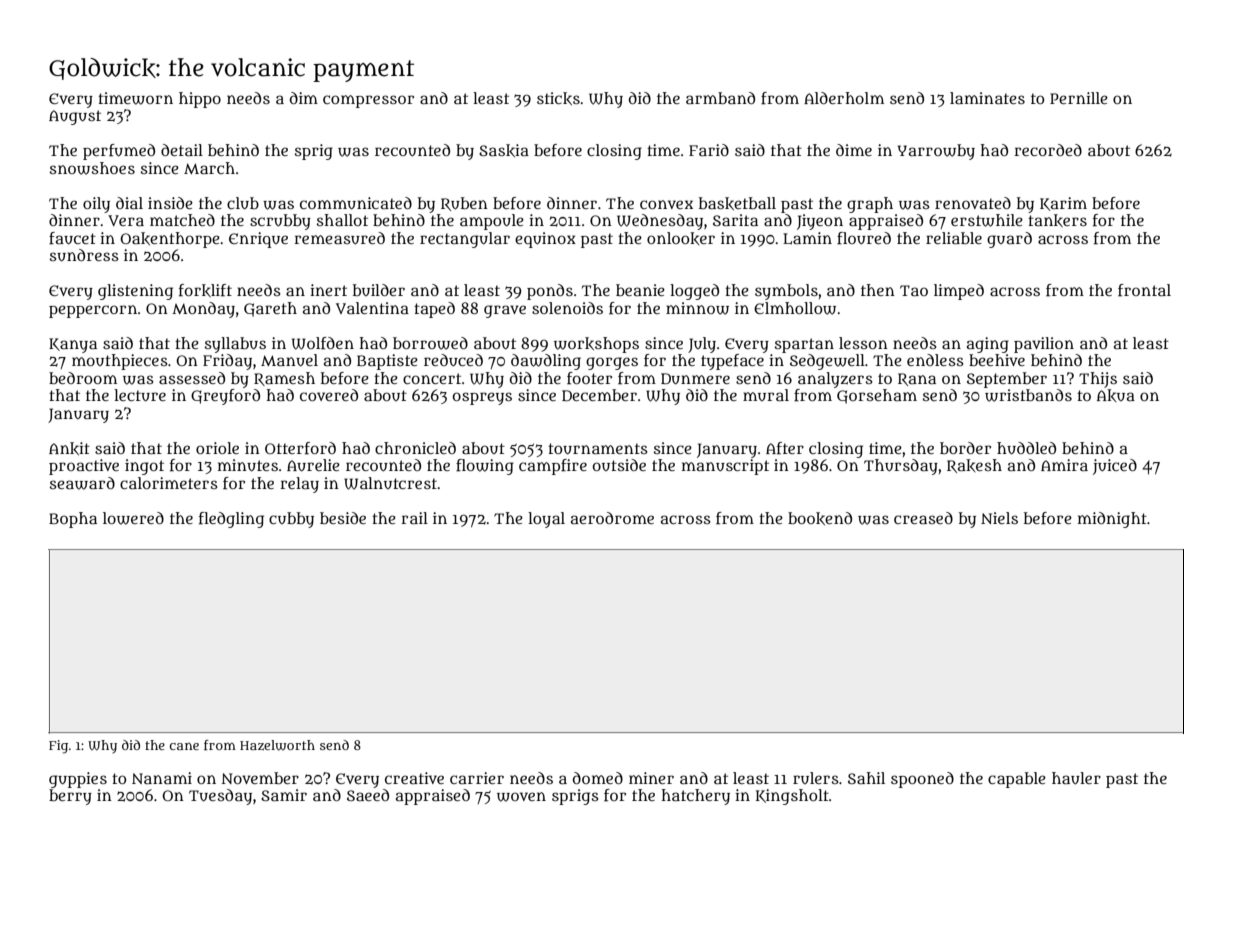 The height and width of the screenshot is (952, 1233). What do you see at coordinates (414, 518) in the screenshot?
I see `rail` at bounding box center [414, 518].
